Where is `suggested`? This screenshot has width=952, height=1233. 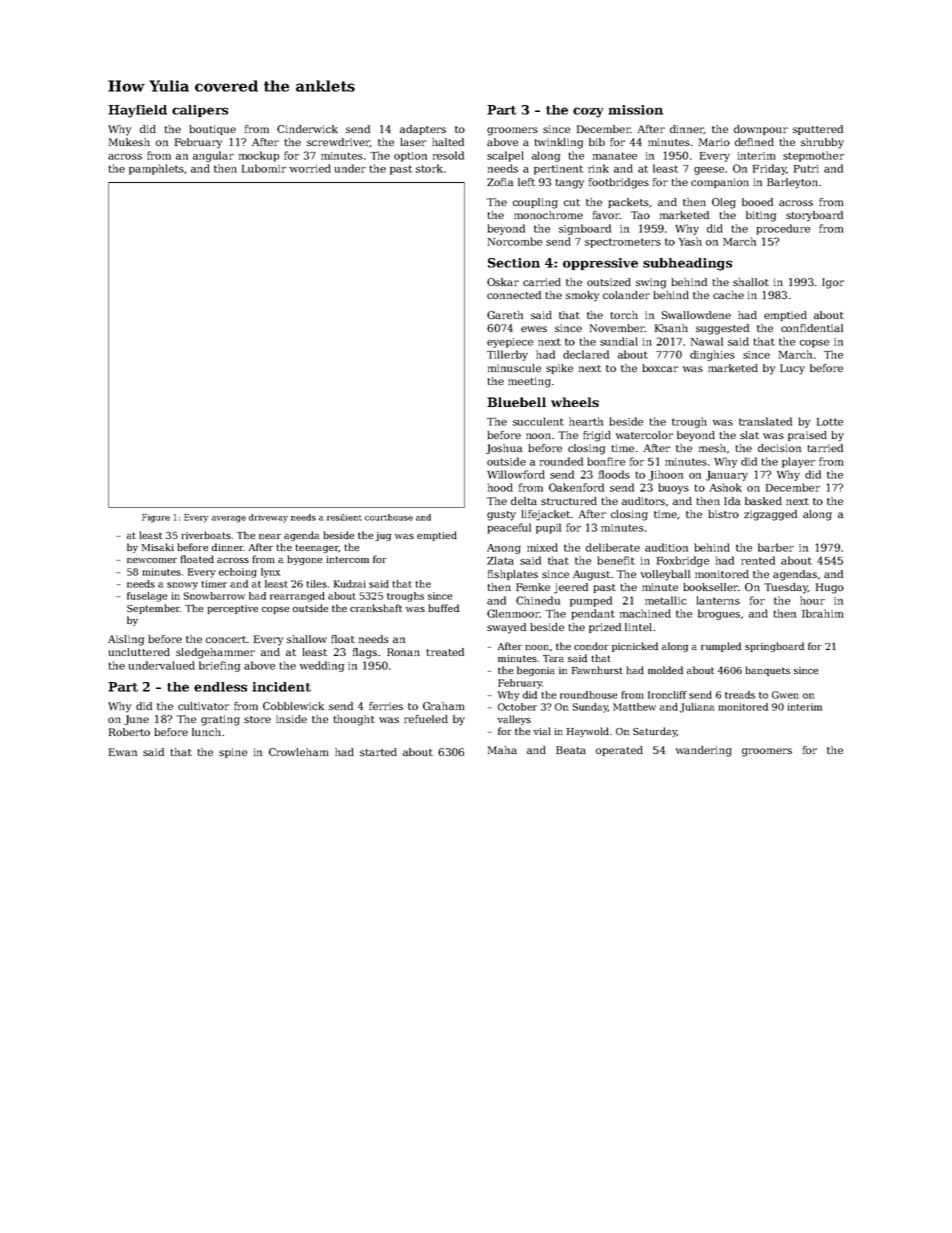
suggested is located at coordinates (722, 329).
